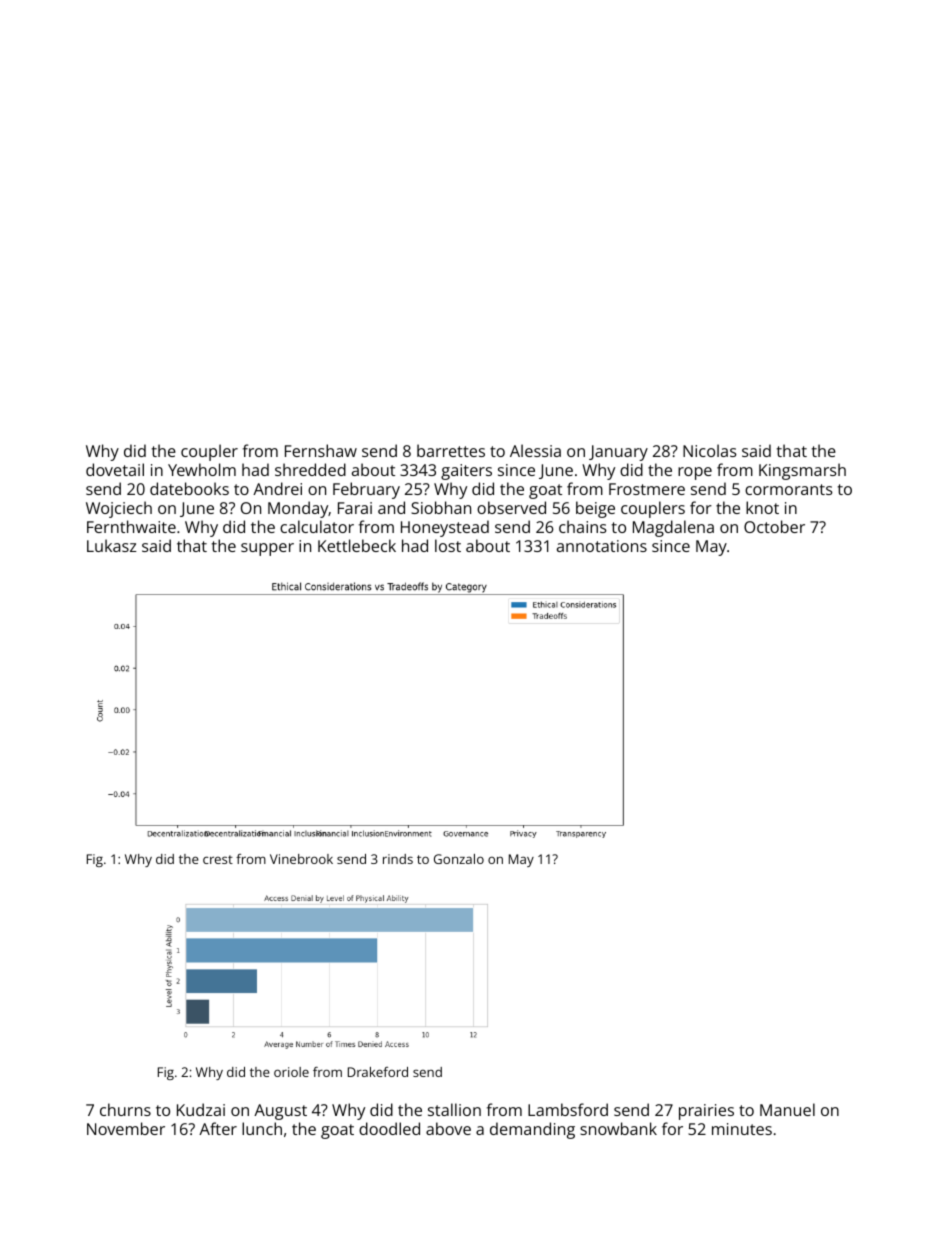  I want to click on barrettes, so click(451, 450).
